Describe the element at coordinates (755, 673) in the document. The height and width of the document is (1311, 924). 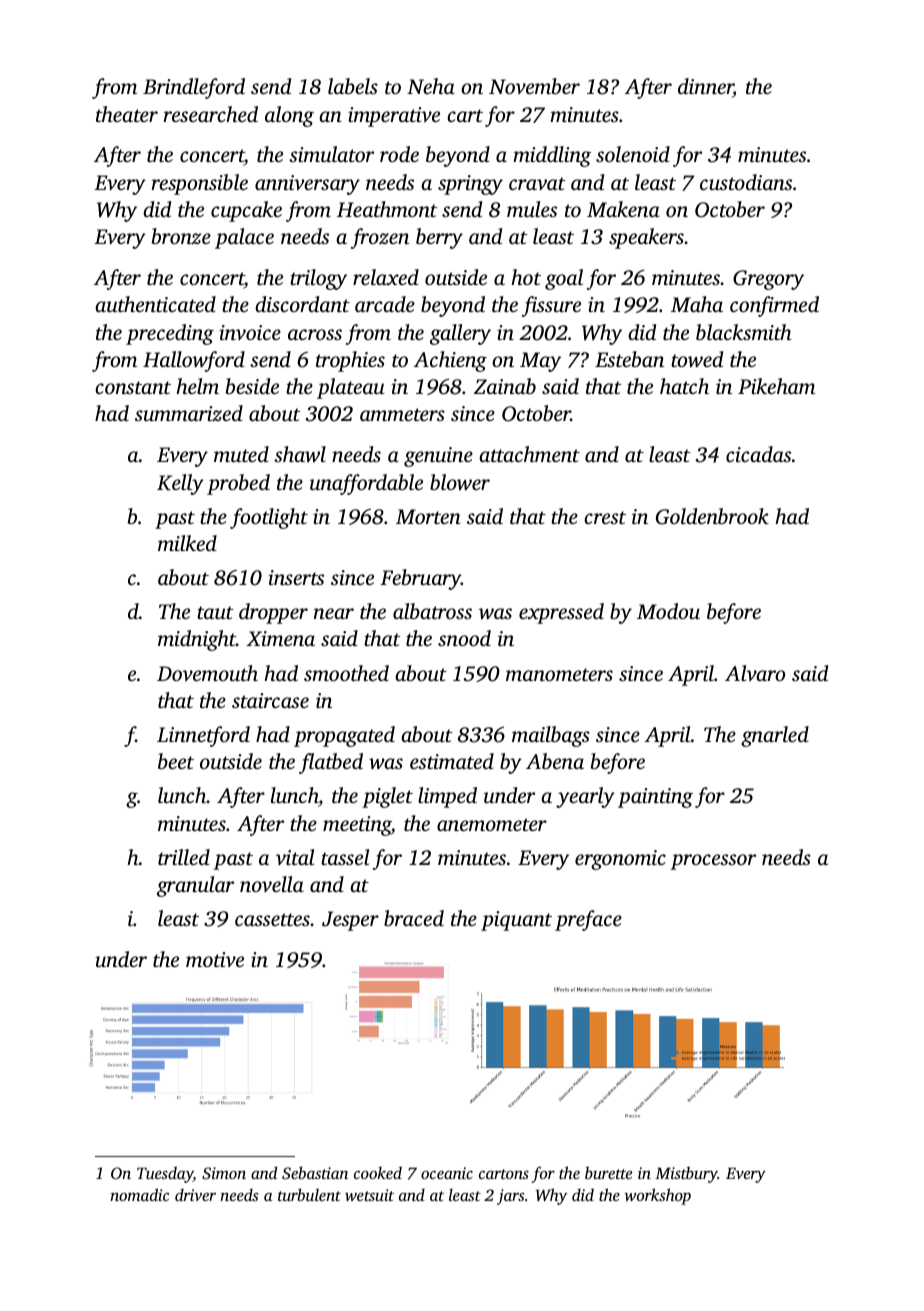
I see `Alvaro` at that location.
